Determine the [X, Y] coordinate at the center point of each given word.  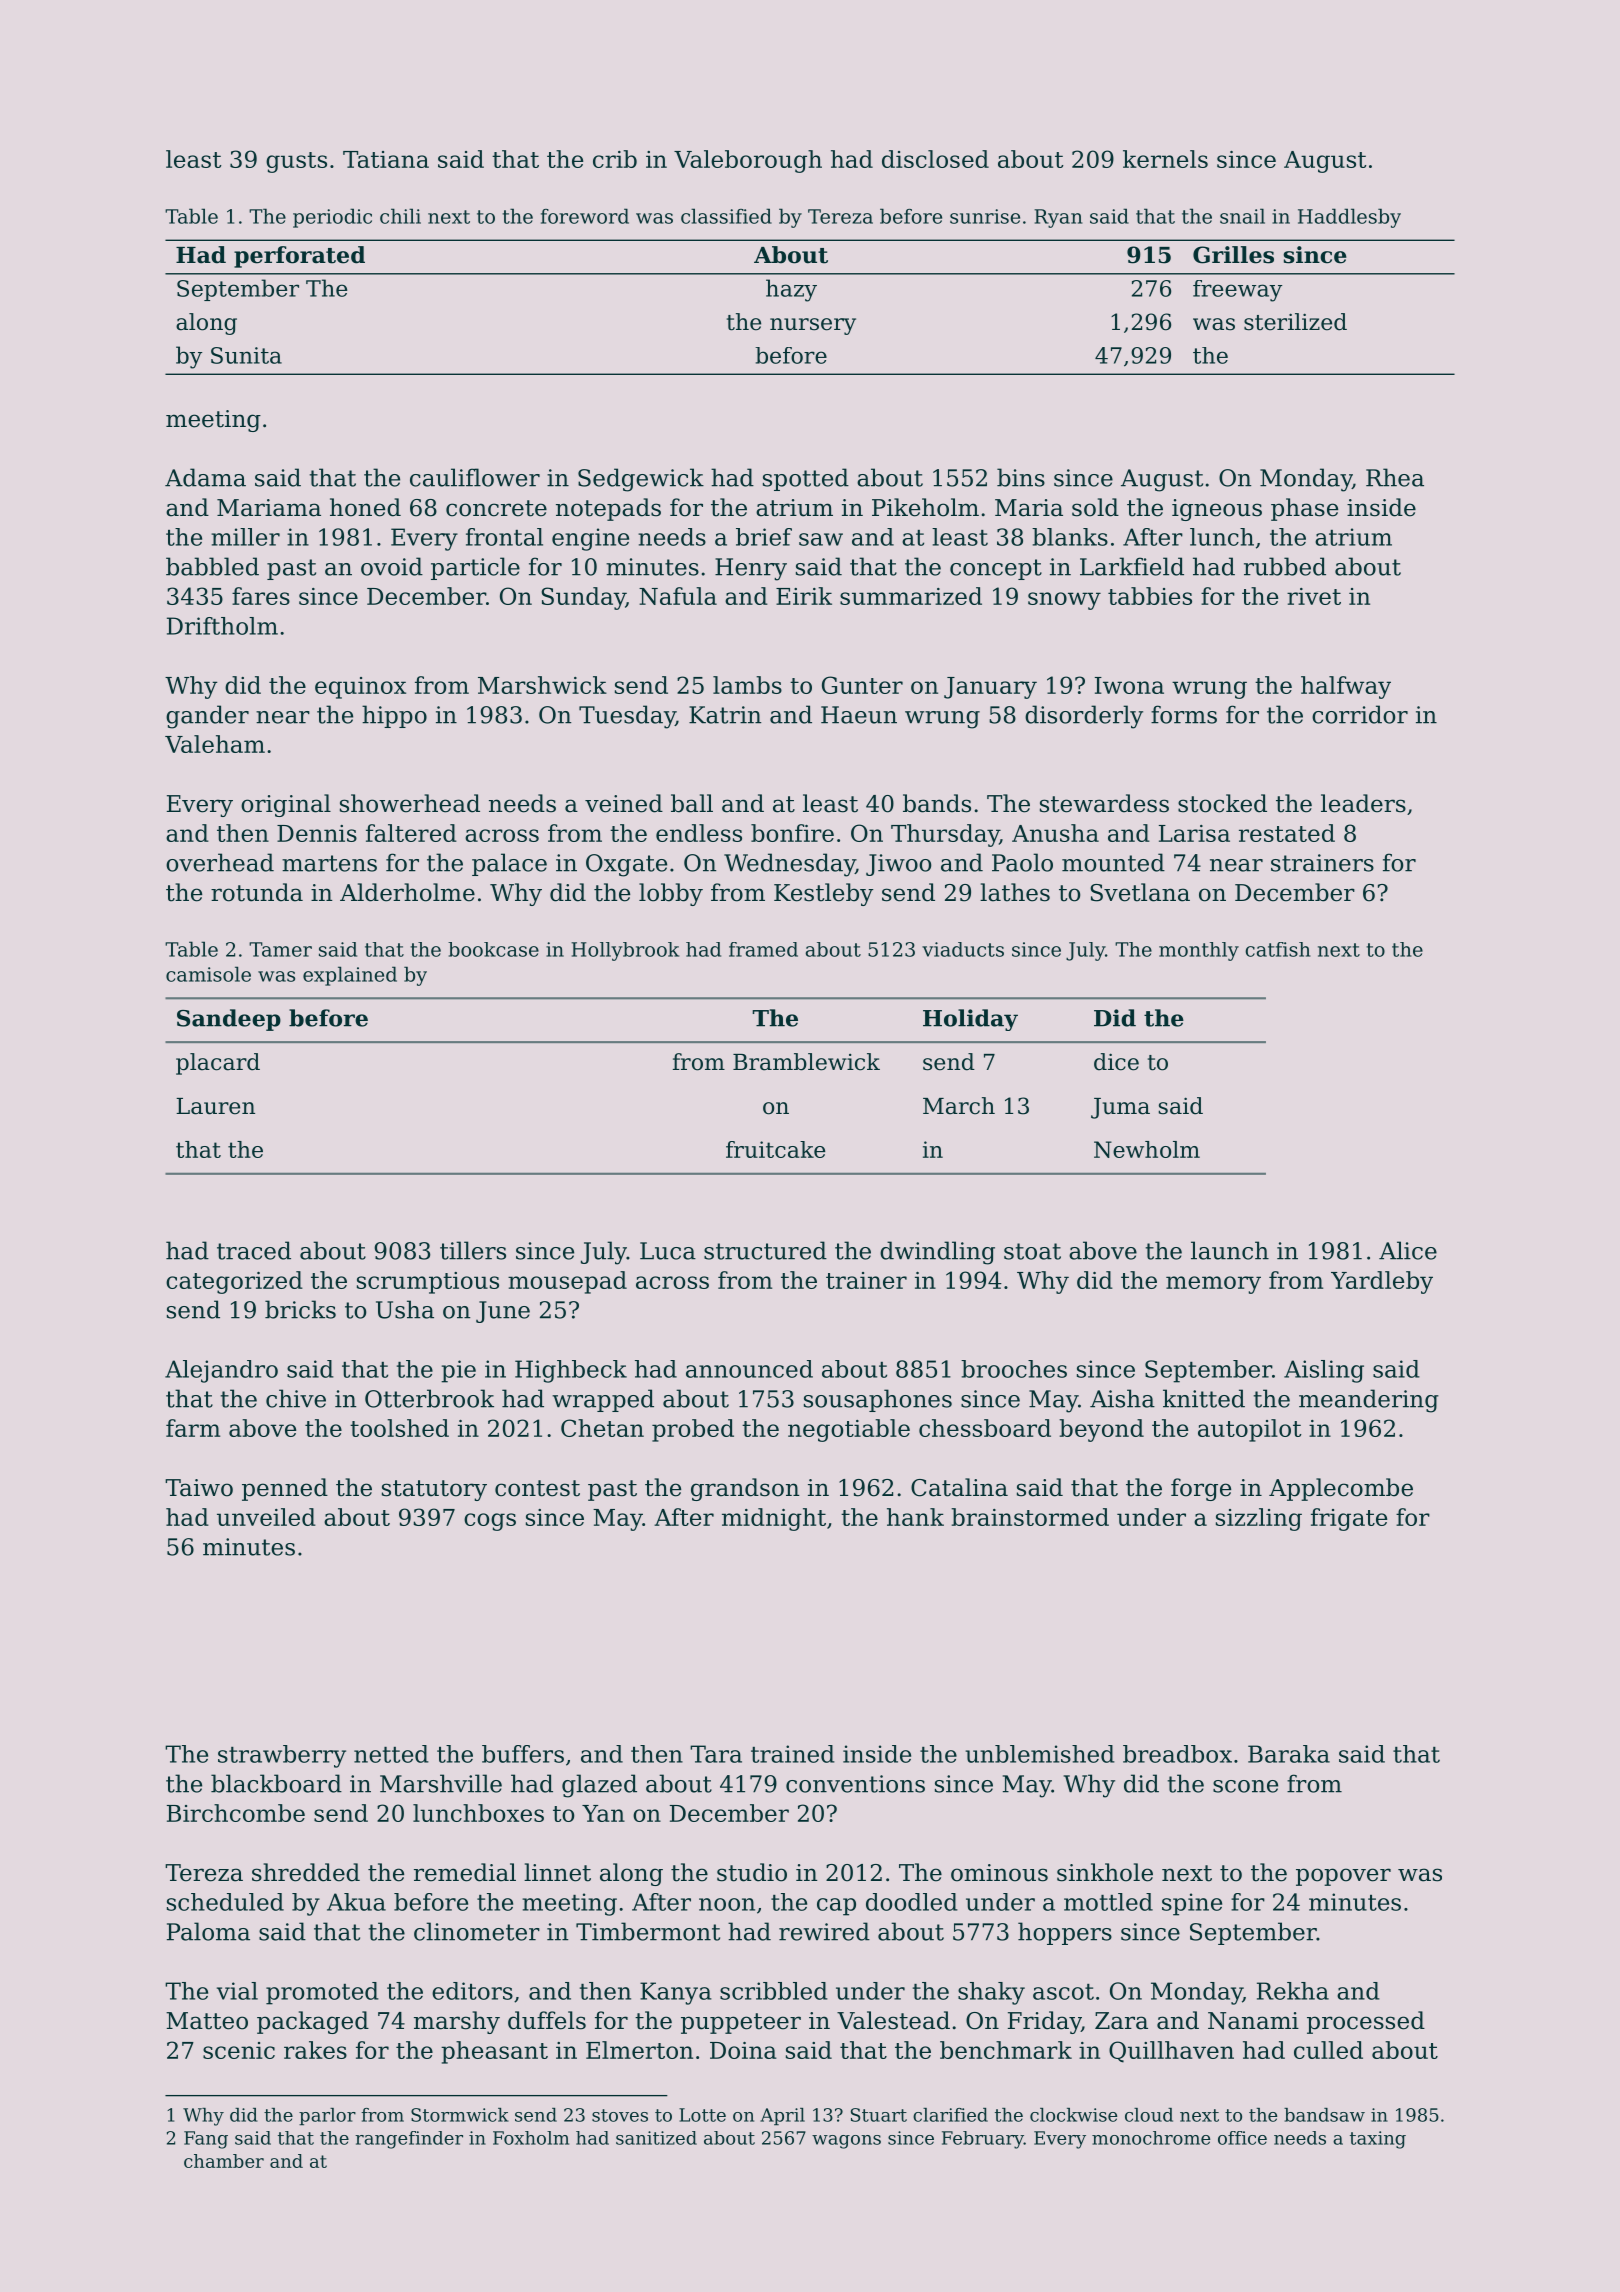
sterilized [1295, 322]
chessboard [985, 1428]
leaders [1363, 803]
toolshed [399, 1428]
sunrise [985, 216]
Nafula [678, 596]
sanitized [656, 2138]
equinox [360, 688]
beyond [1101, 1430]
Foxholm [531, 2138]
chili [400, 216]
